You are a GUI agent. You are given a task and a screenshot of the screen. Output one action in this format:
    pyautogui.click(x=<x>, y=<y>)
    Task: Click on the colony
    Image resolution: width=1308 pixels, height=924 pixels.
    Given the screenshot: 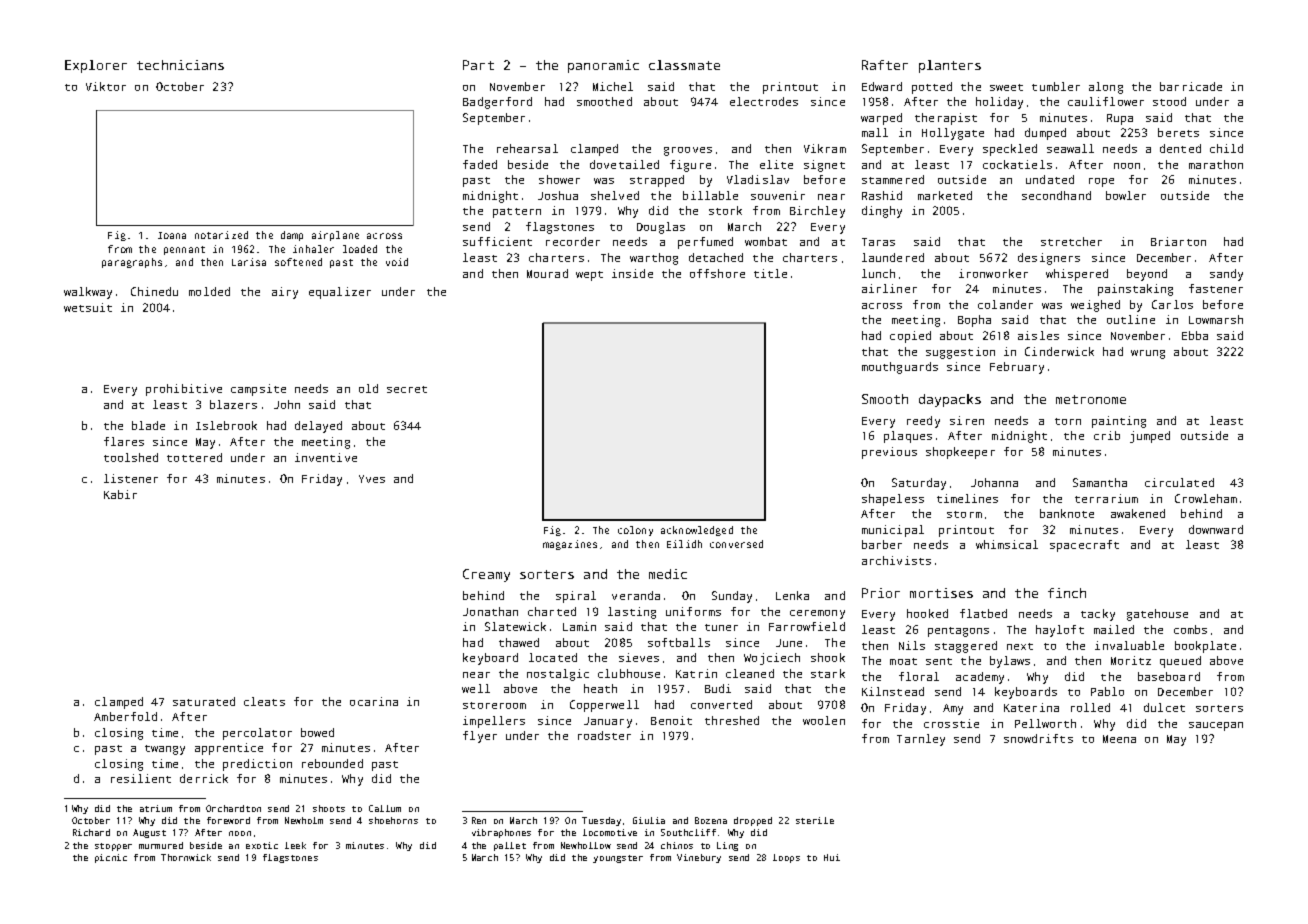 What is the action you would take?
    pyautogui.click(x=635, y=531)
